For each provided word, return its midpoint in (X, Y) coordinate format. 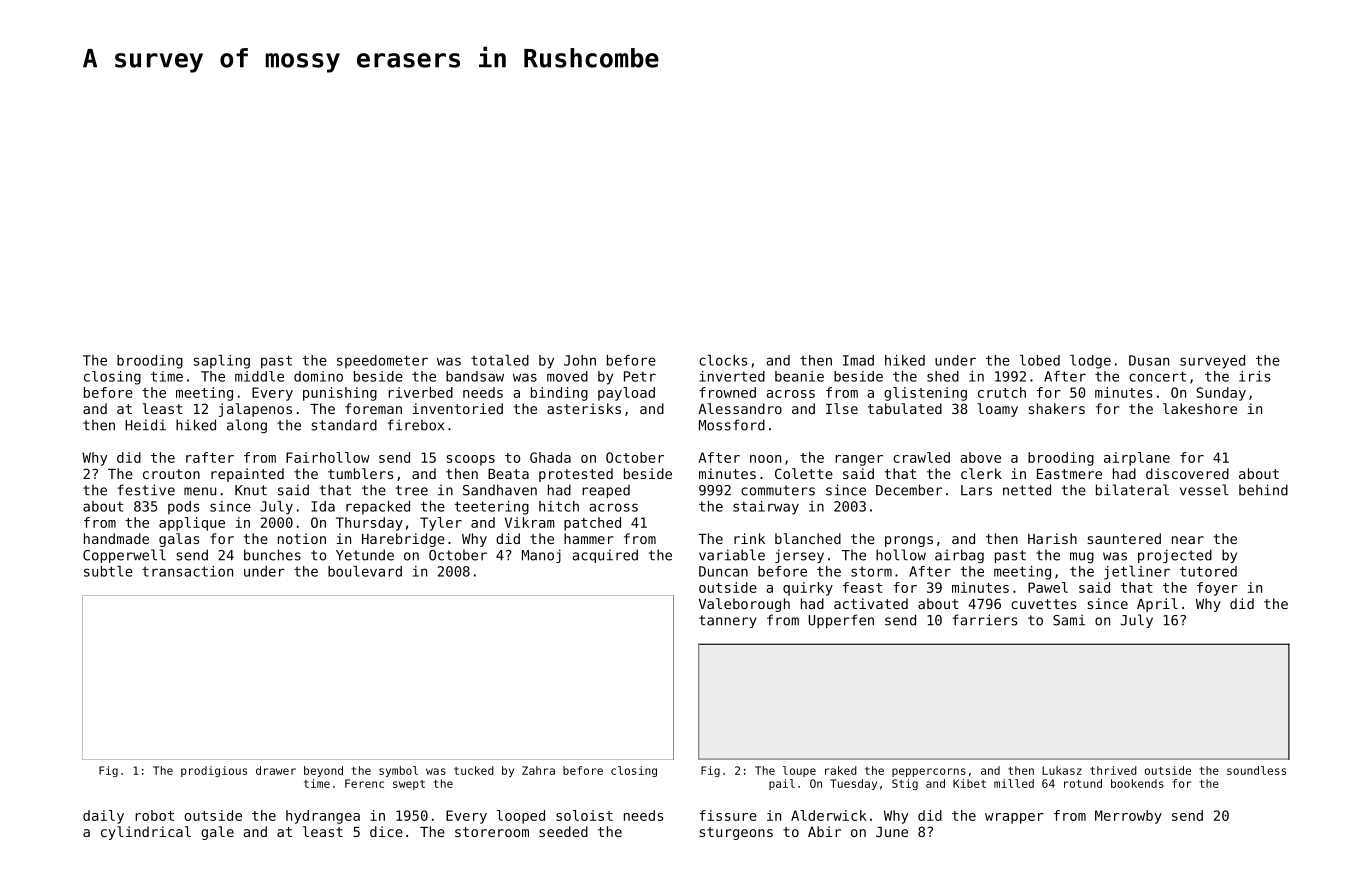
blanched (808, 538)
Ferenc (364, 783)
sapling (221, 362)
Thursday (369, 524)
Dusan (1149, 360)
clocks (723, 360)
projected (1175, 556)
